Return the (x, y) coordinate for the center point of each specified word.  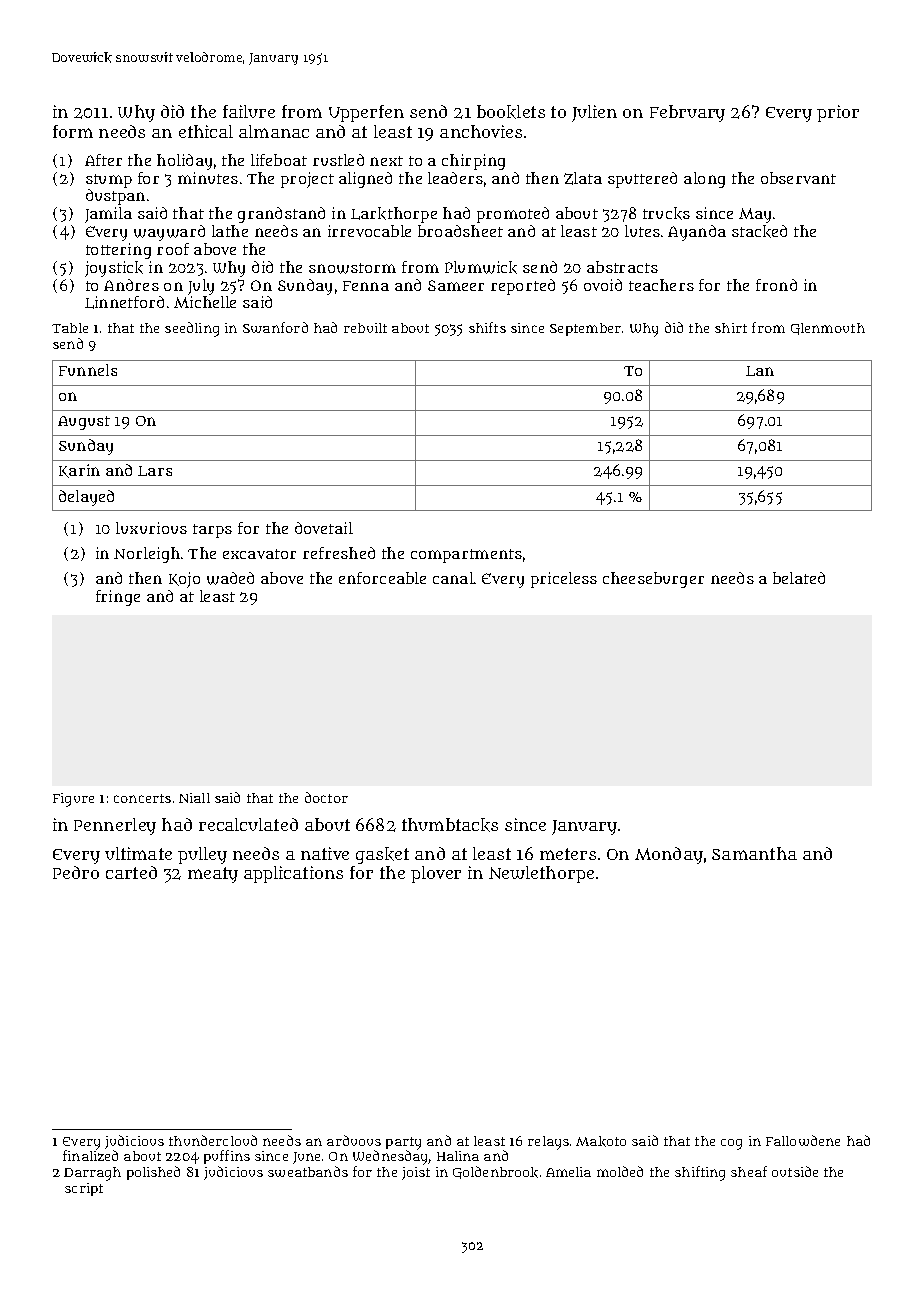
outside (795, 1171)
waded (230, 578)
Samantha (754, 853)
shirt (731, 328)
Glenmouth (828, 329)
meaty (213, 875)
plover (436, 874)
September (585, 329)
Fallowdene (803, 1140)
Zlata (583, 178)
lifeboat (279, 160)
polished (153, 1173)
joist (416, 1173)
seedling (192, 329)
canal (453, 578)
